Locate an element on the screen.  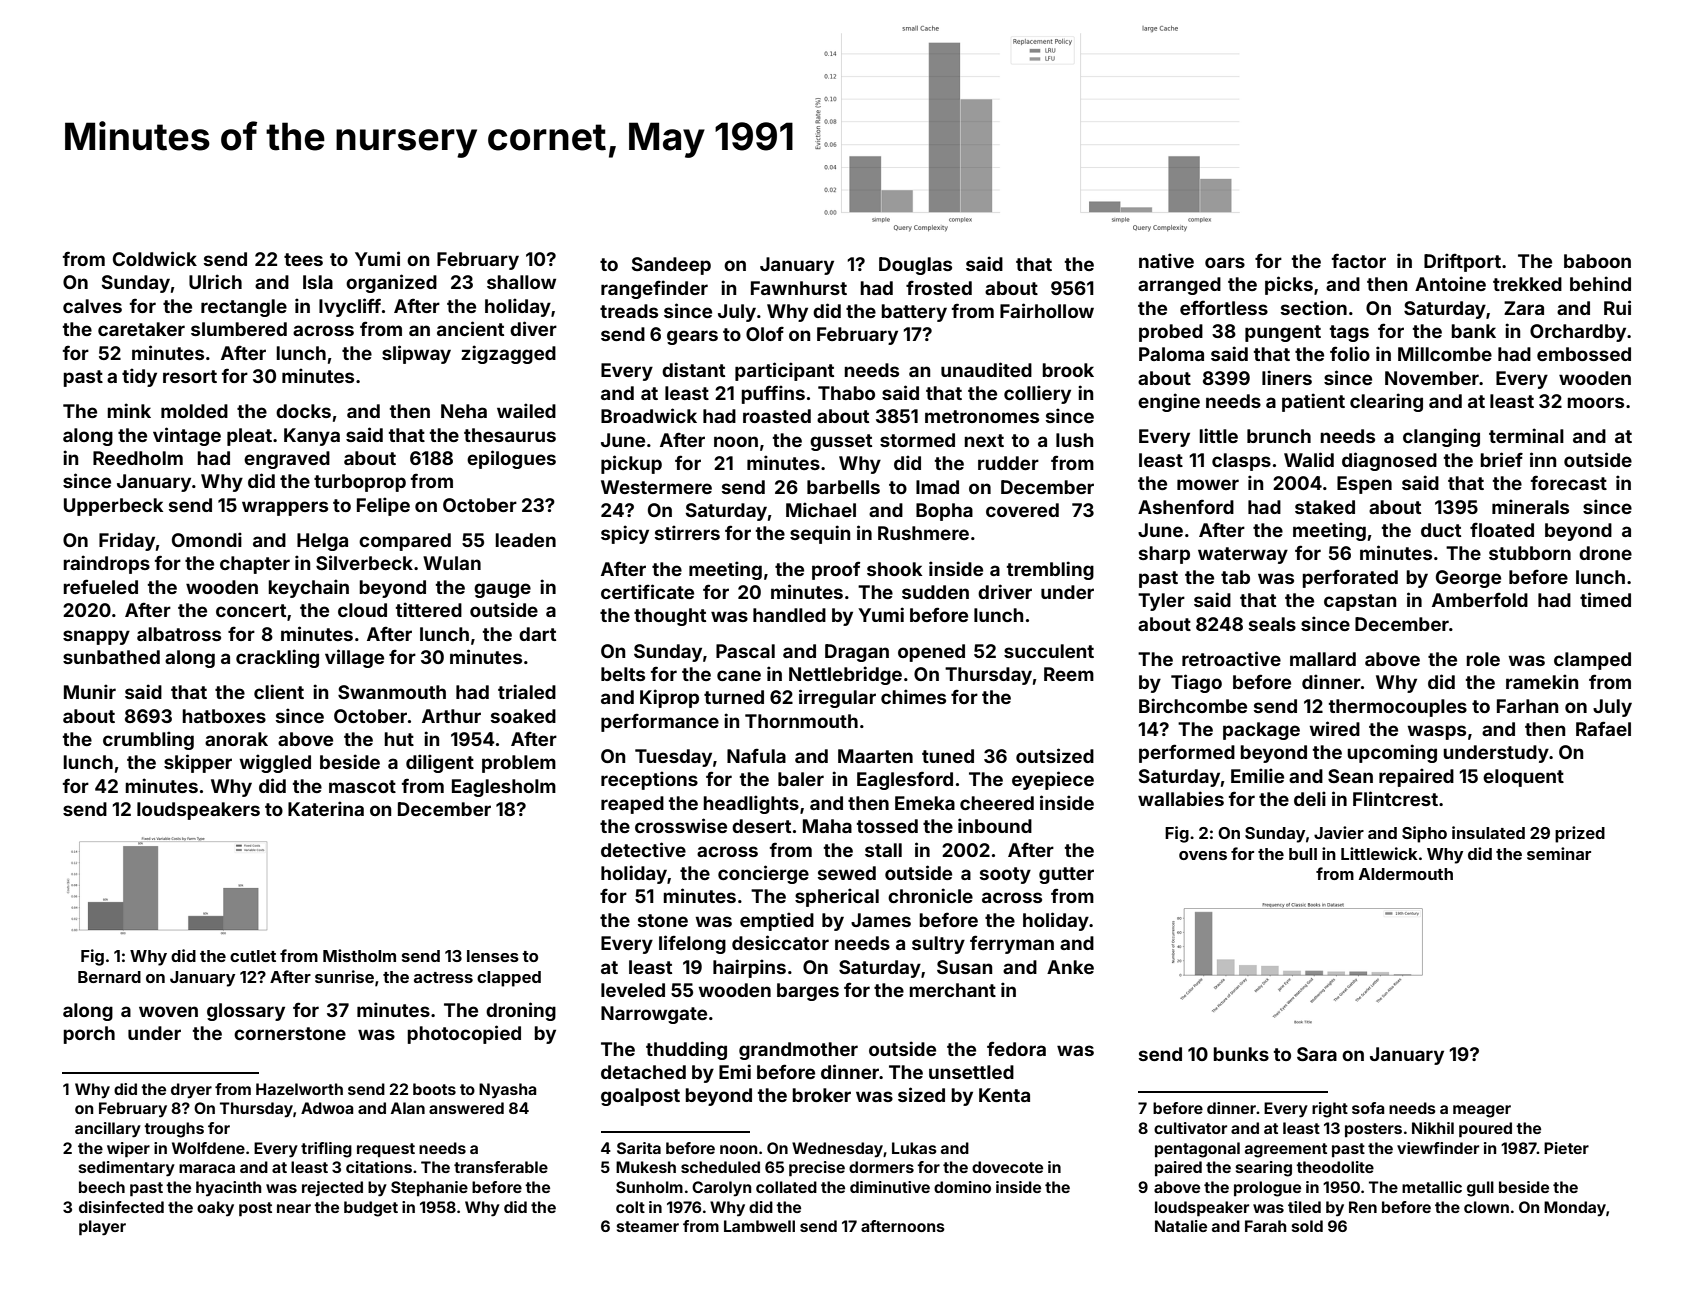
performed is located at coordinates (1187, 753).
